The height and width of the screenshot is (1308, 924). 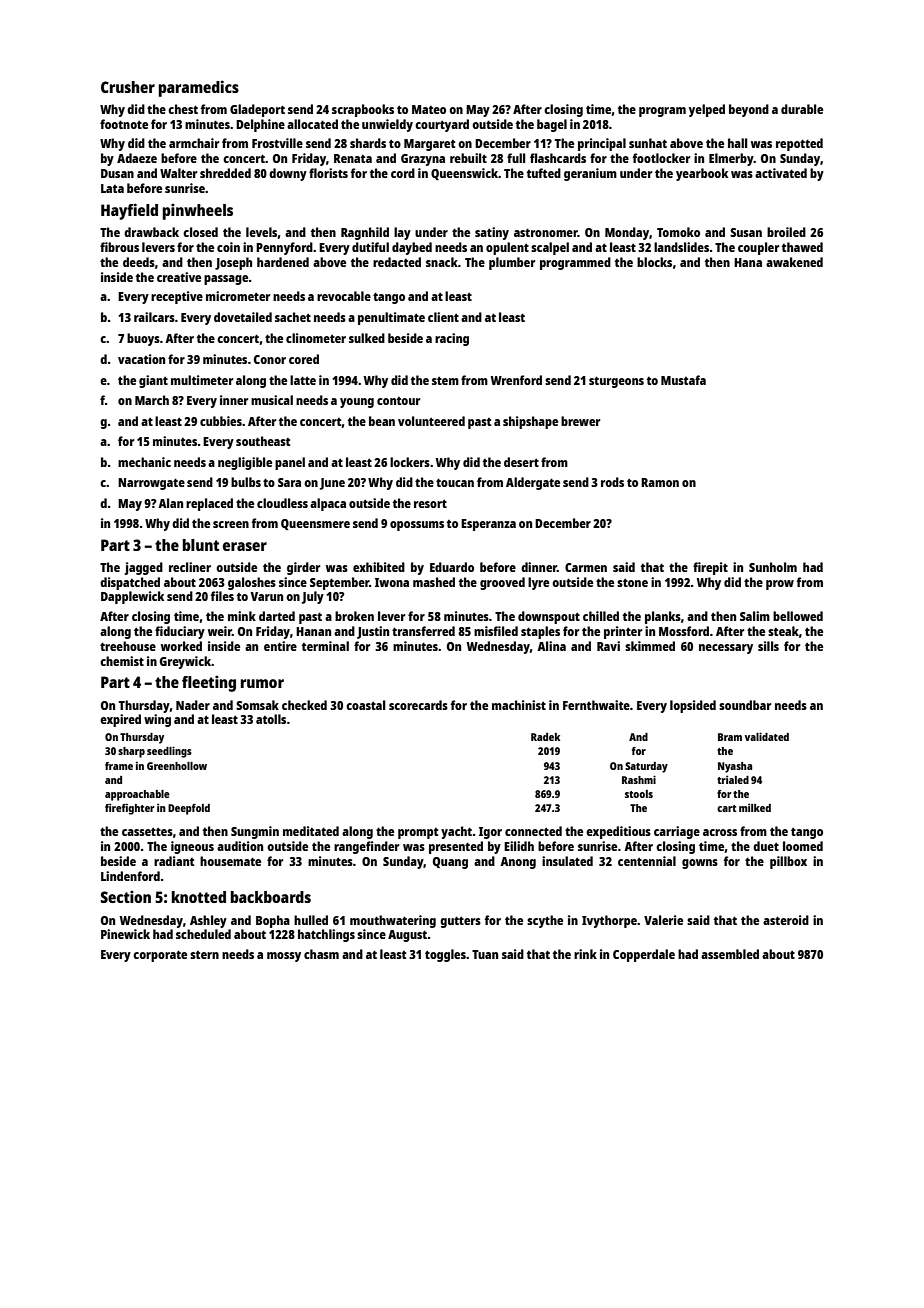 What do you see at coordinates (707, 110) in the screenshot?
I see `yelped` at bounding box center [707, 110].
